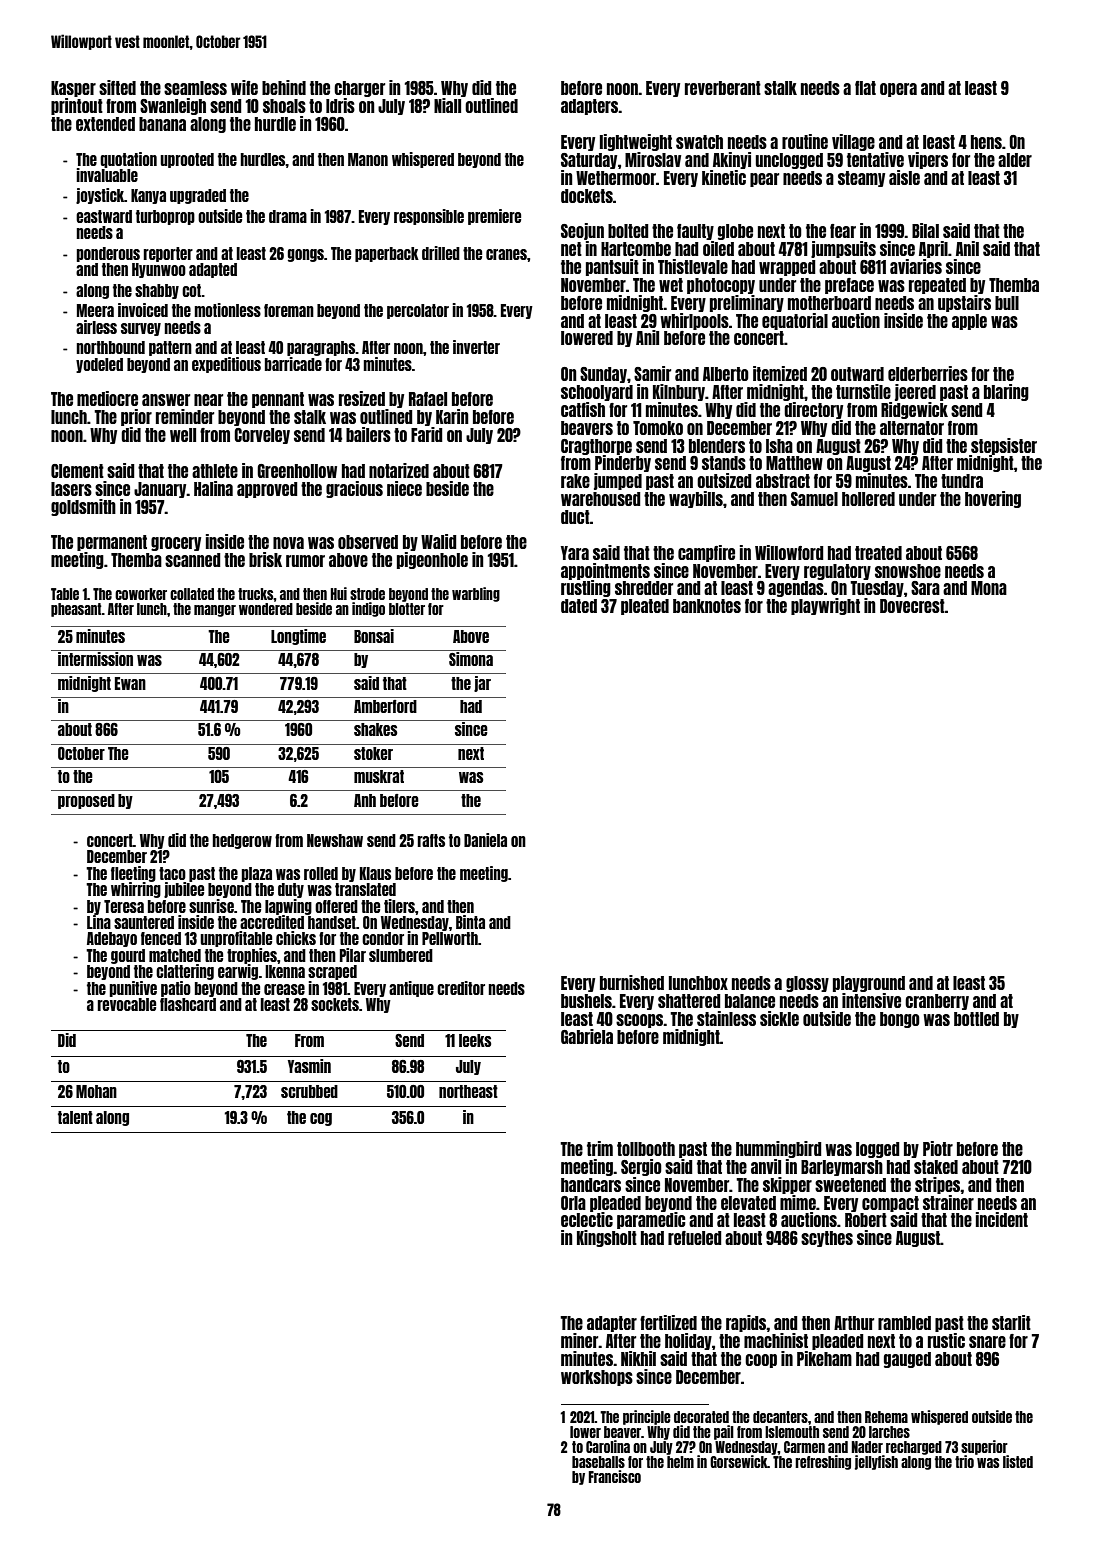 The height and width of the image is (1548, 1094). I want to click on bottled, so click(976, 1019).
